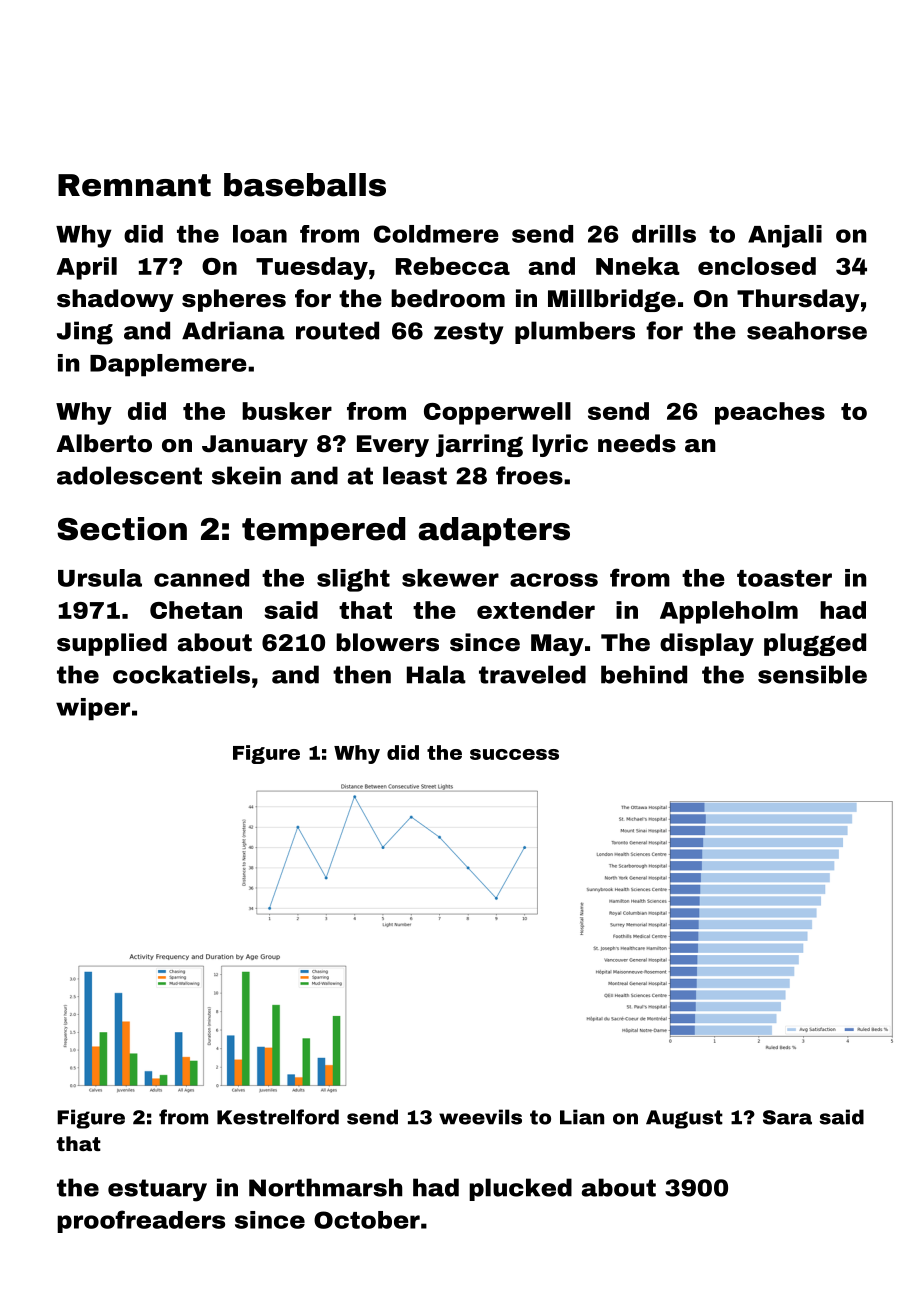  I want to click on proofreaders, so click(141, 1221).
